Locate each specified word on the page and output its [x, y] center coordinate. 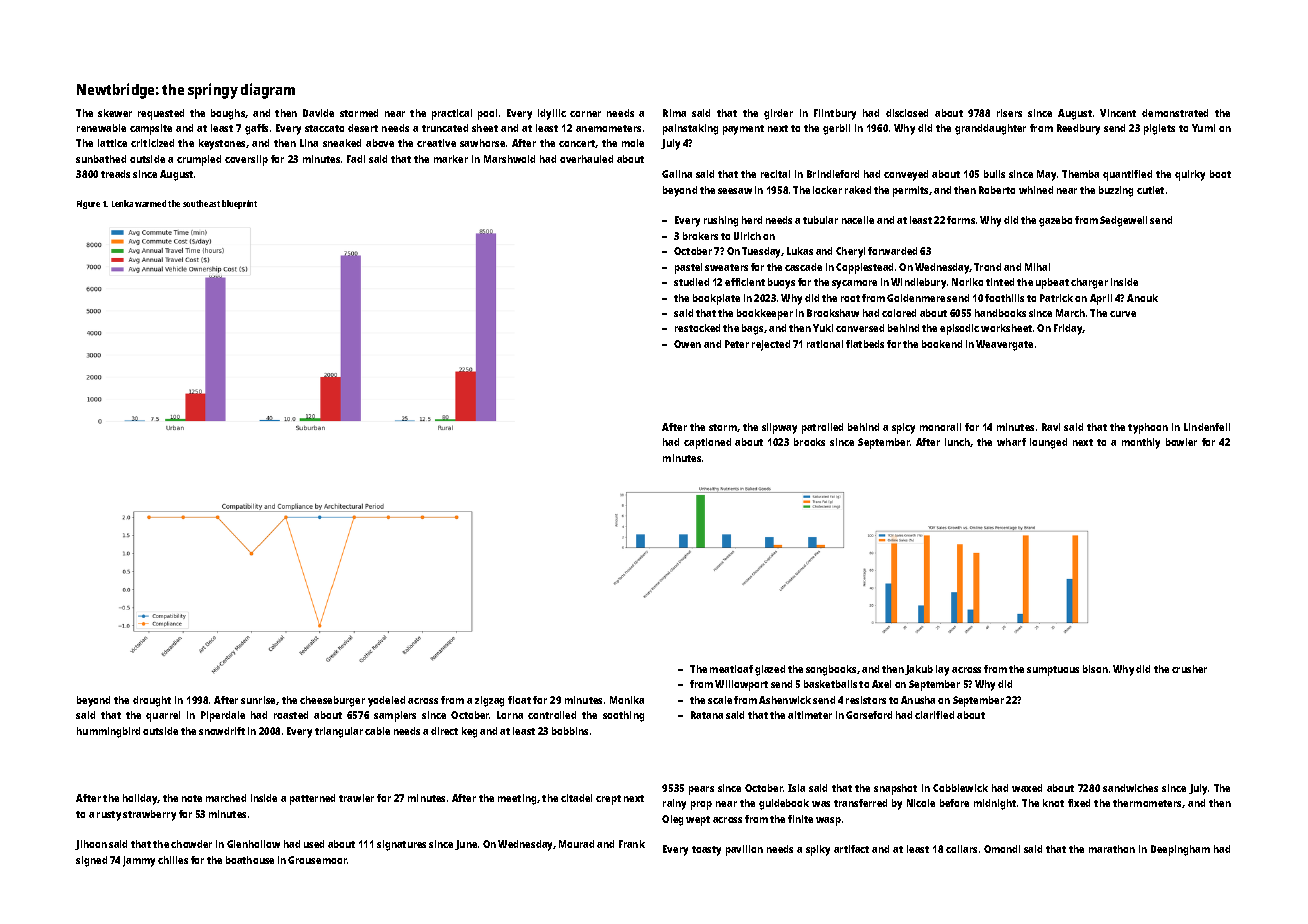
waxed [1027, 788]
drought [152, 701]
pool [487, 114]
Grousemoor [317, 860]
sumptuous [1053, 671]
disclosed [907, 113]
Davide [318, 113]
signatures [401, 845]
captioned [707, 443]
